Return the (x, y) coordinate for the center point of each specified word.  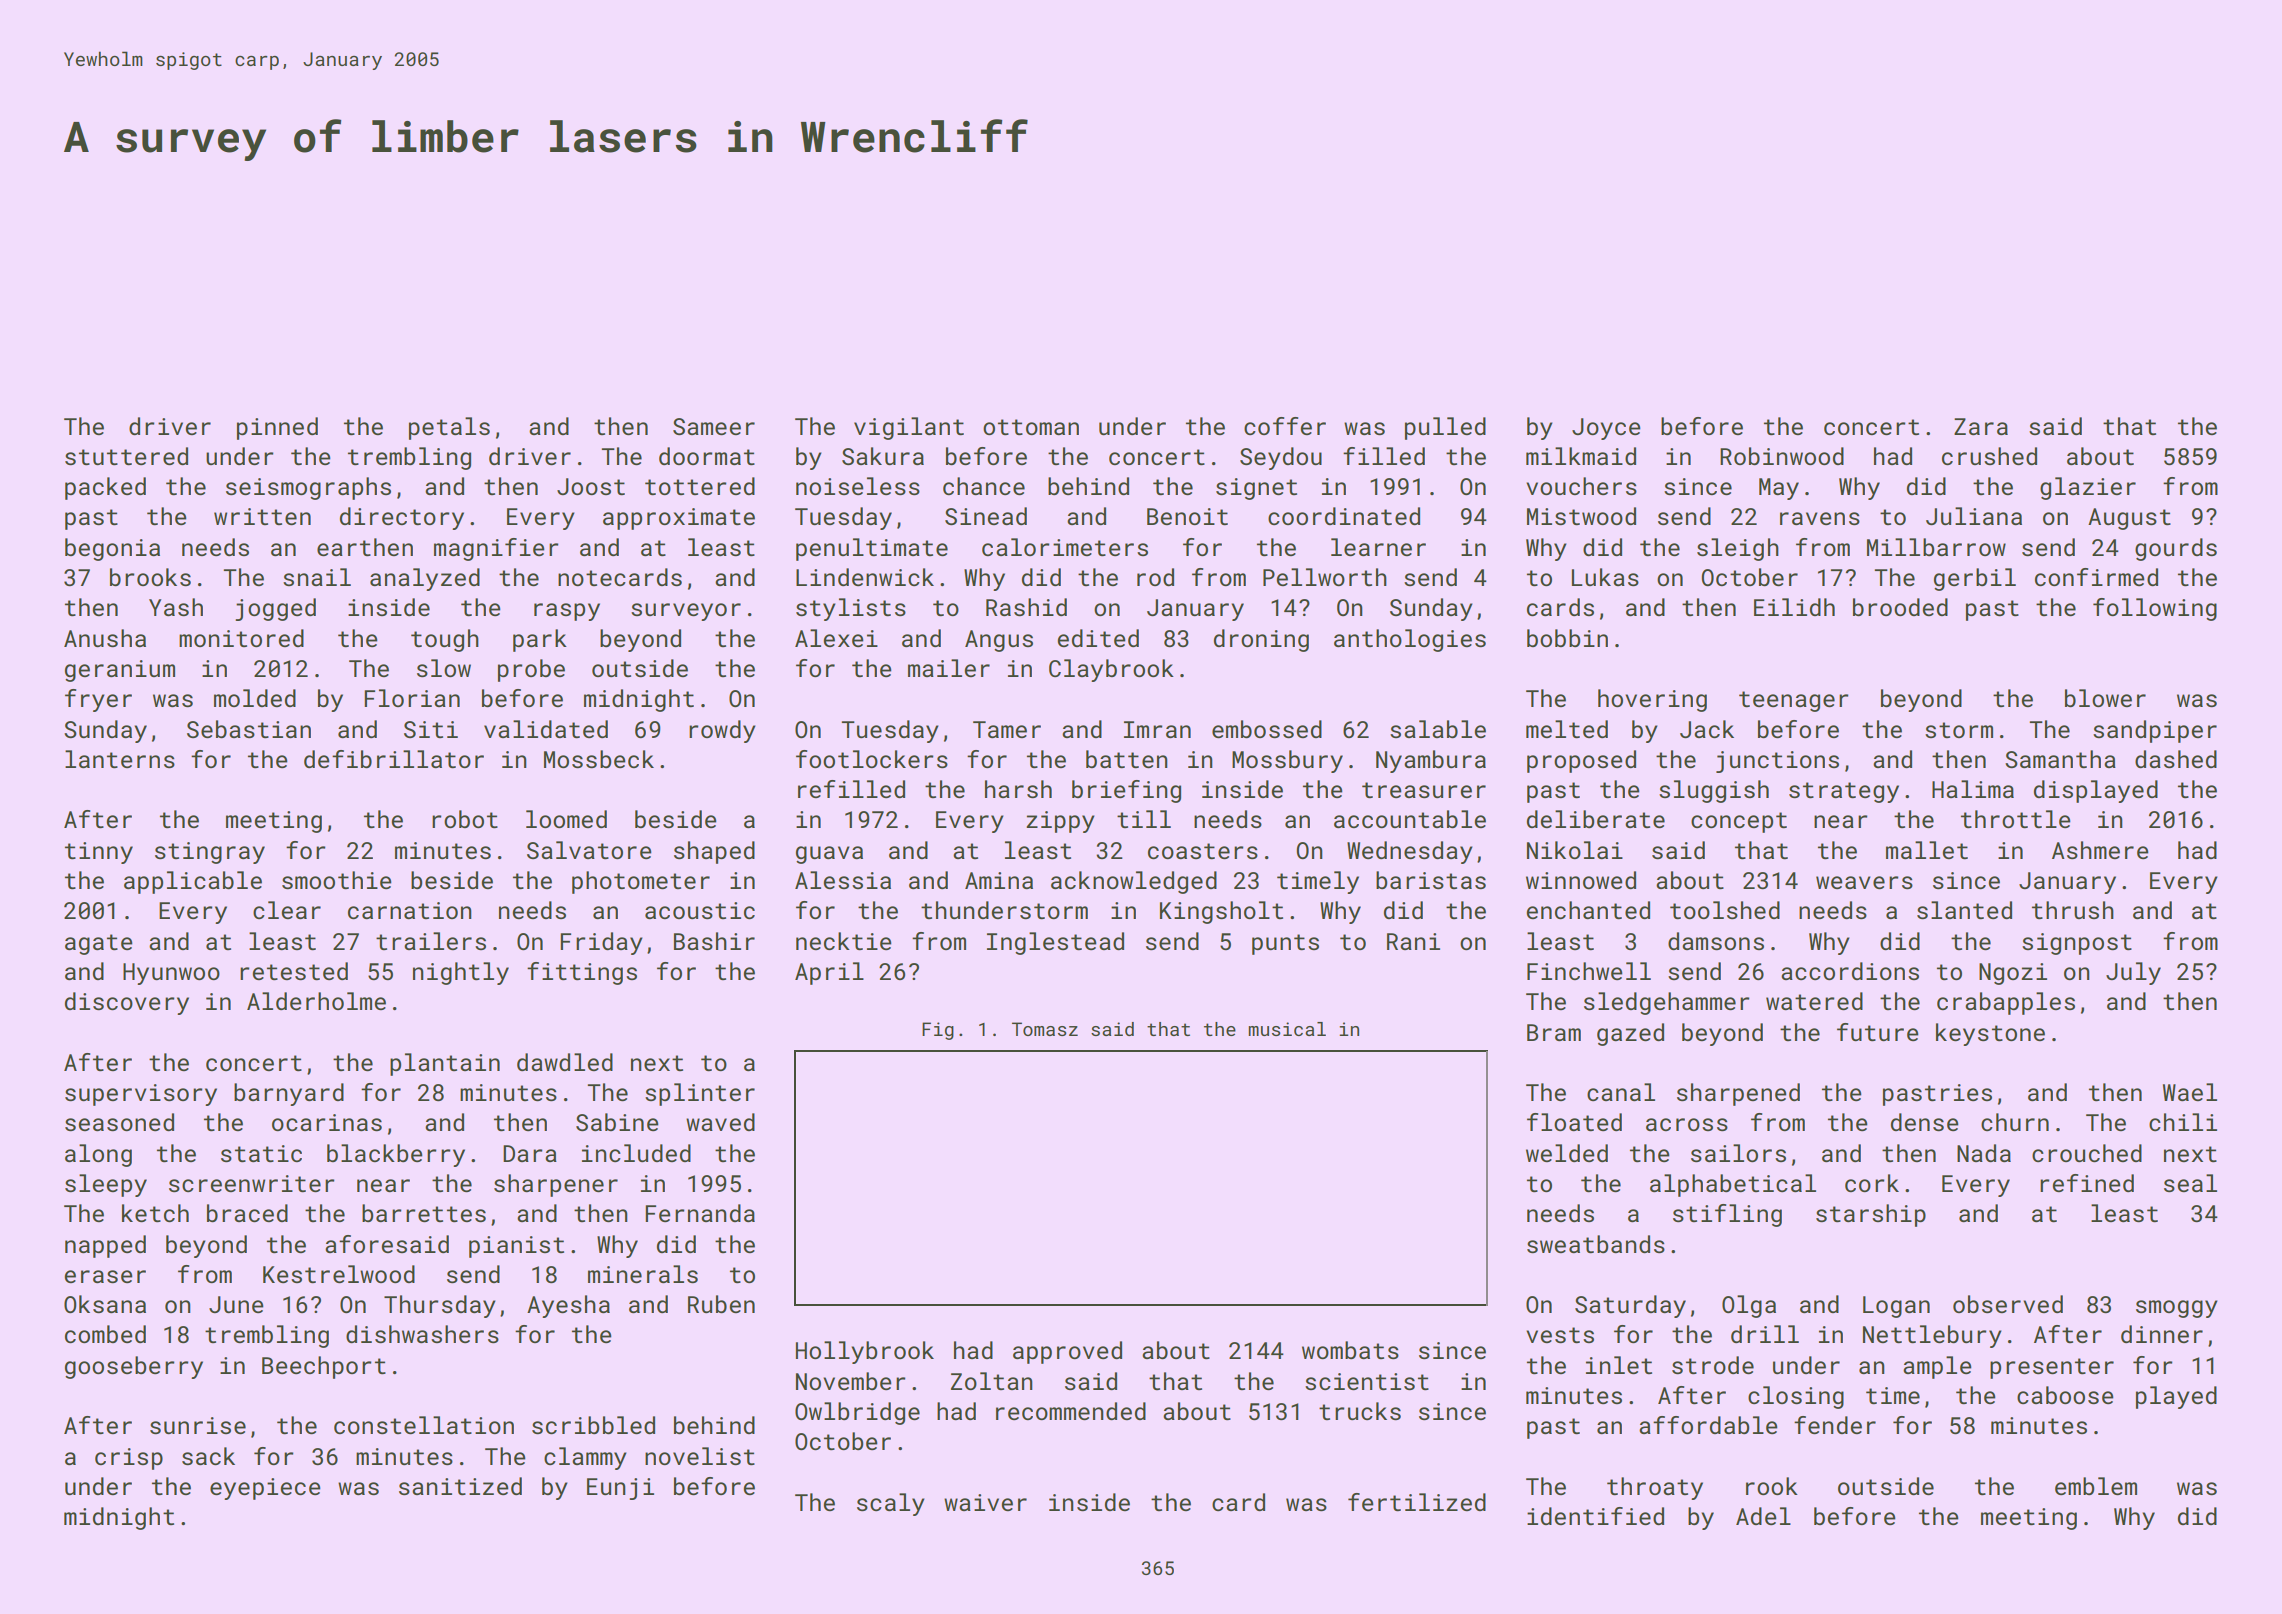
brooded (1900, 607)
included (636, 1153)
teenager (1793, 701)
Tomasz (1045, 1029)
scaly (891, 1504)
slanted (1964, 910)
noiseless (858, 486)
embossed (1267, 729)
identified (1595, 1516)
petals (449, 428)
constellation (424, 1425)
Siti (431, 729)
